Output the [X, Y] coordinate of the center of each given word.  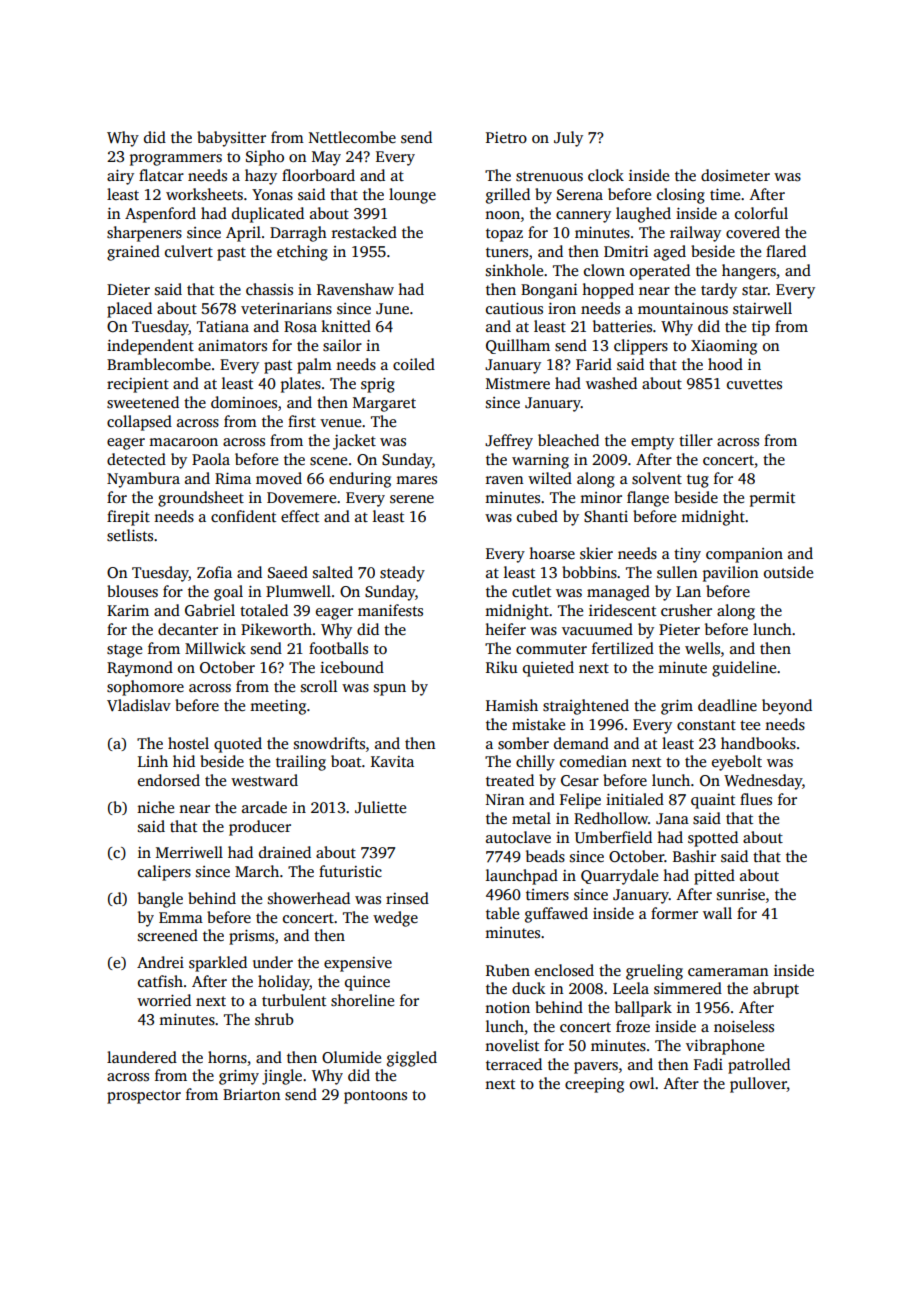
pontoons [375, 1097]
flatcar [161, 175]
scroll [319, 686]
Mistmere [518, 383]
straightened [586, 707]
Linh [153, 761]
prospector [144, 1097]
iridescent [622, 610]
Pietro [506, 137]
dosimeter [735, 175]
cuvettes [754, 384]
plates [301, 385]
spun [390, 690]
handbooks [758, 743]
